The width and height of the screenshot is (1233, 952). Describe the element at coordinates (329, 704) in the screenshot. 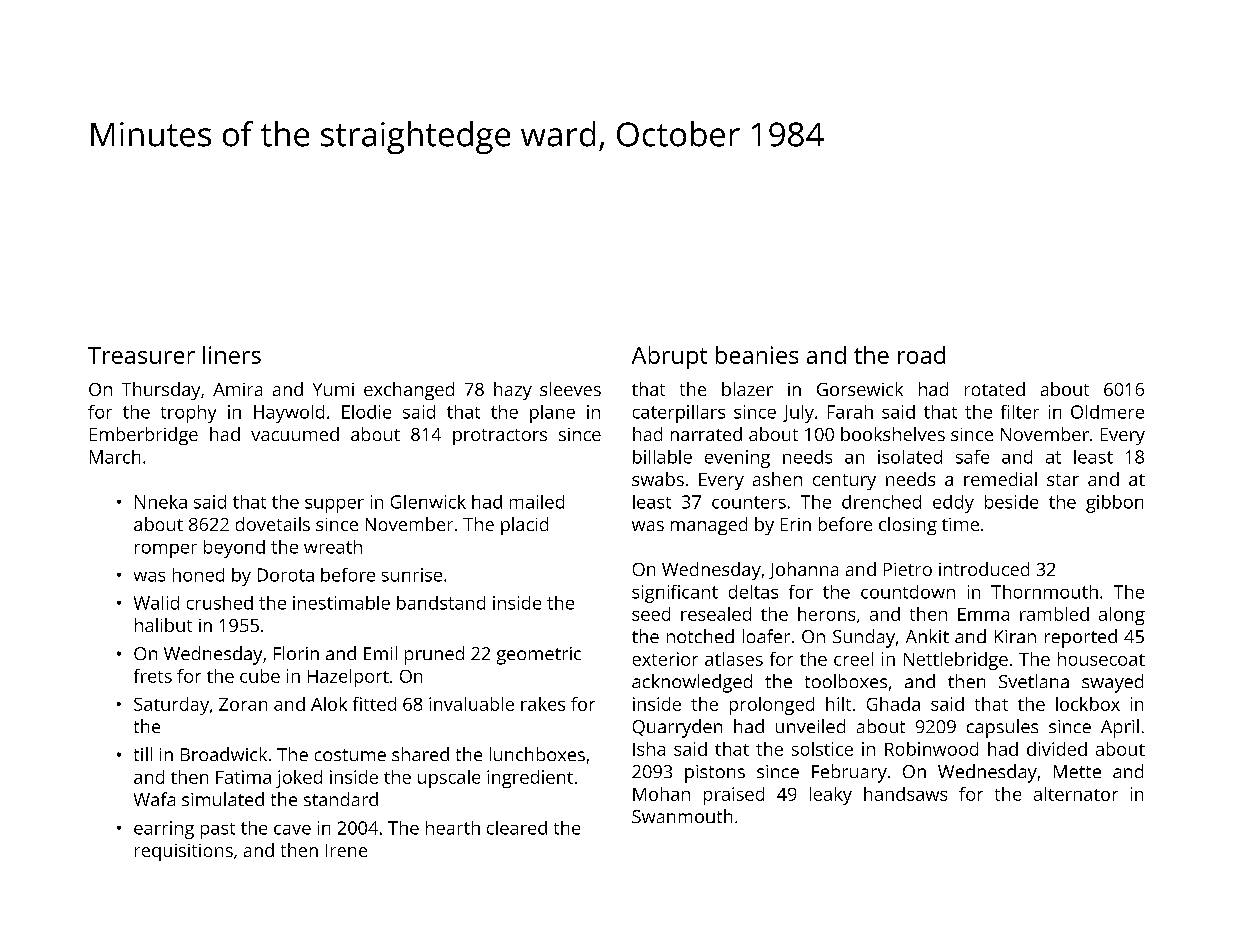

I see `Alok` at that location.
